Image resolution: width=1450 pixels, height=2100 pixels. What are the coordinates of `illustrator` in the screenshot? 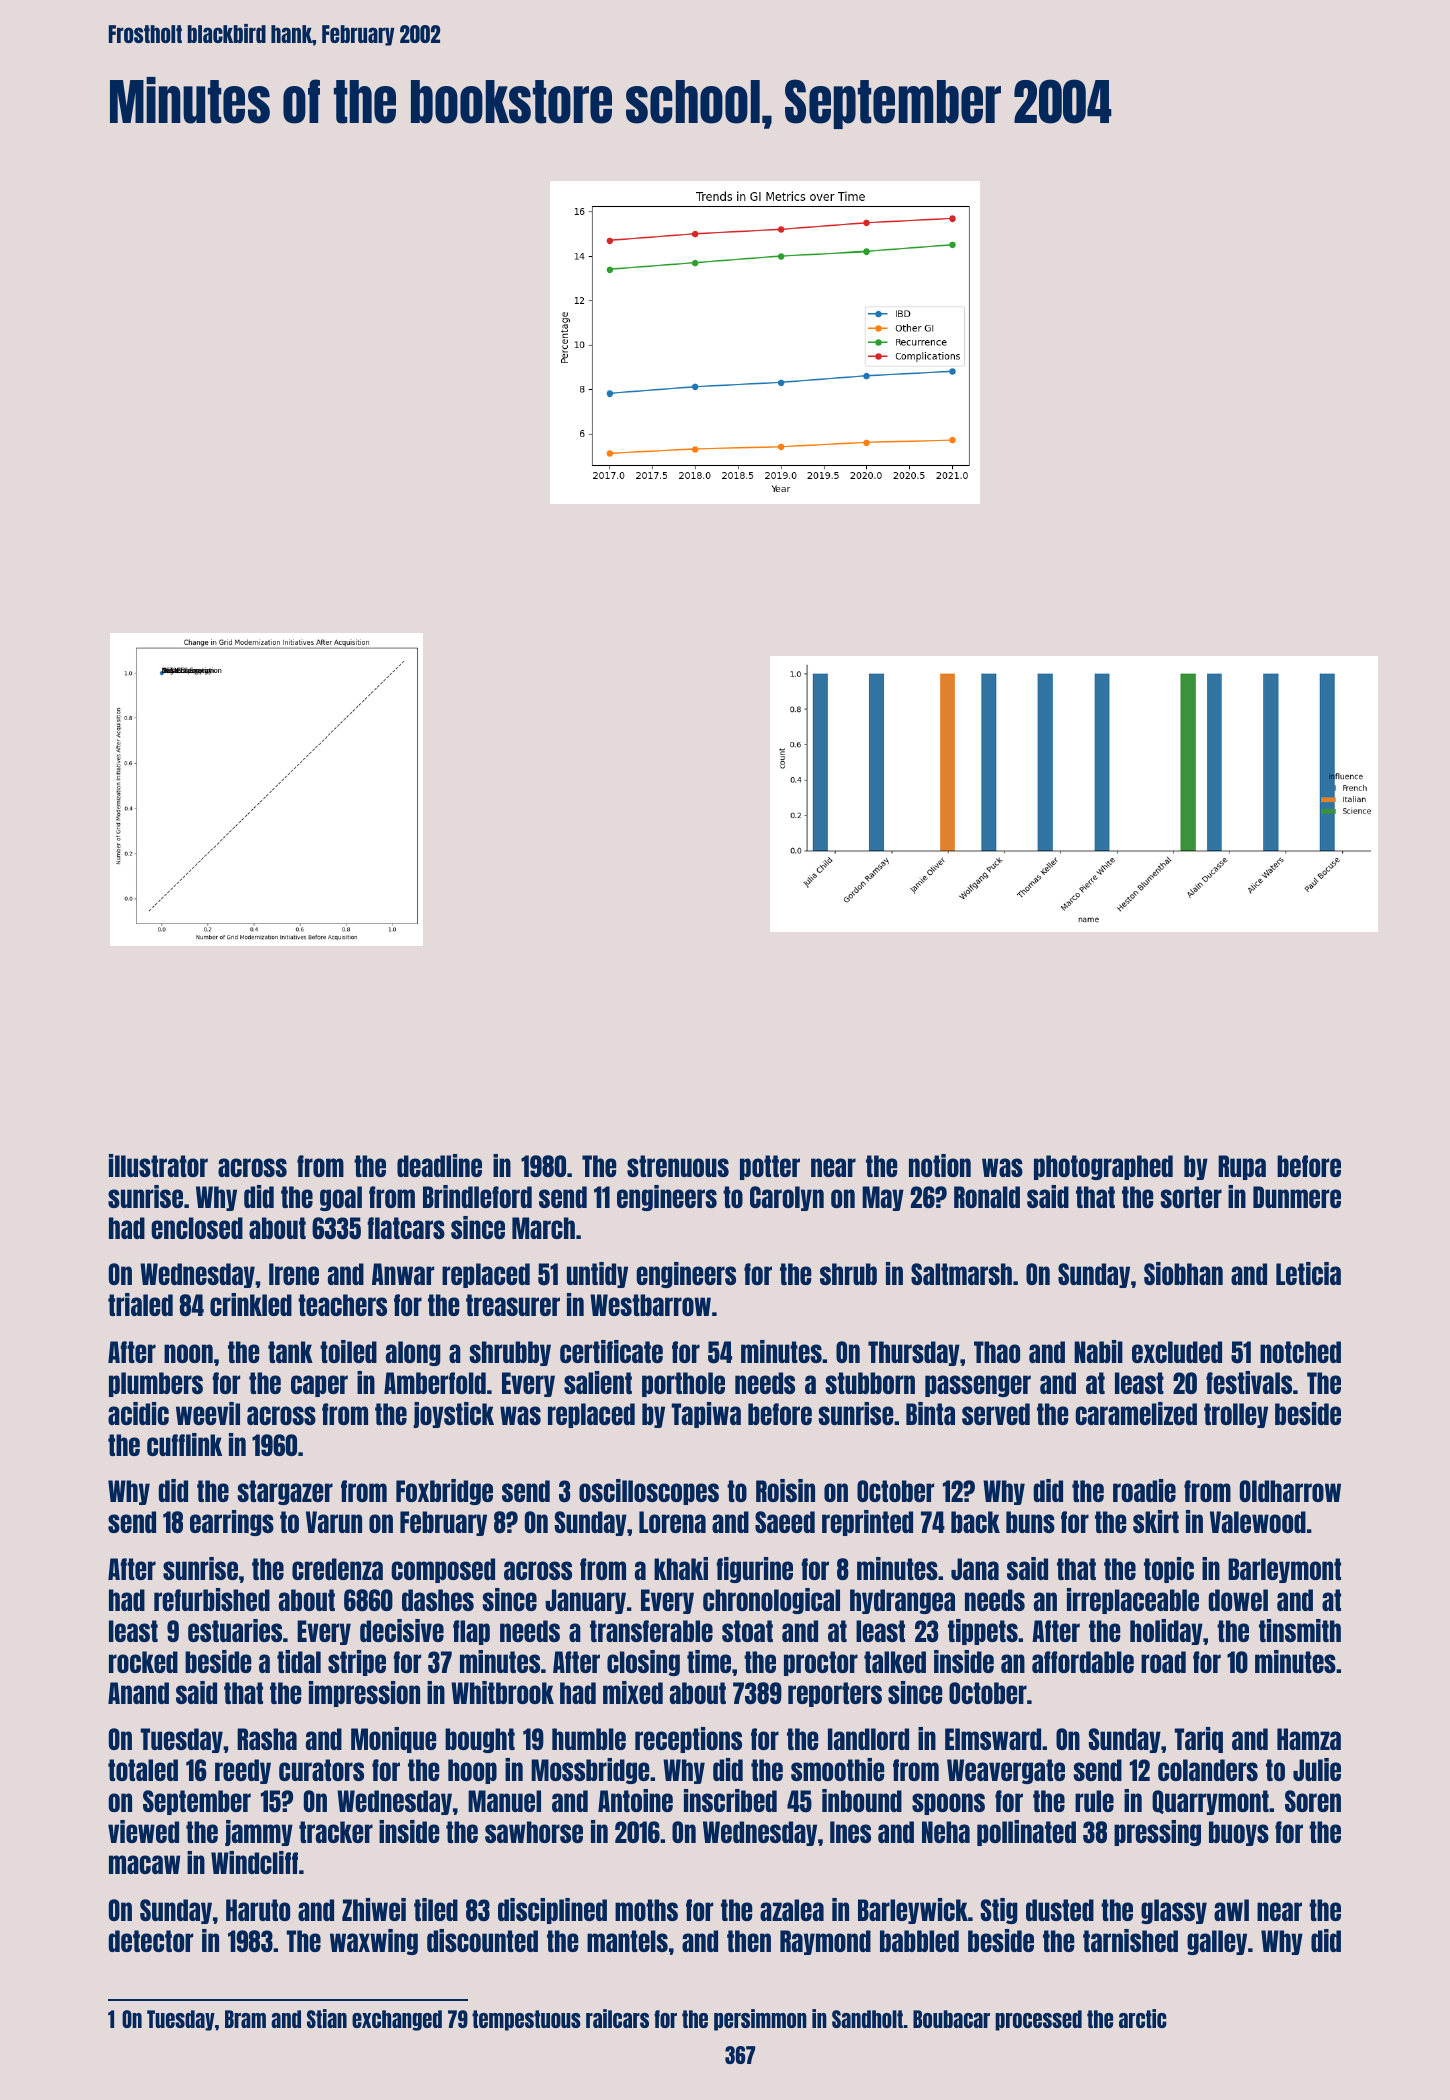 It's located at (158, 1165).
